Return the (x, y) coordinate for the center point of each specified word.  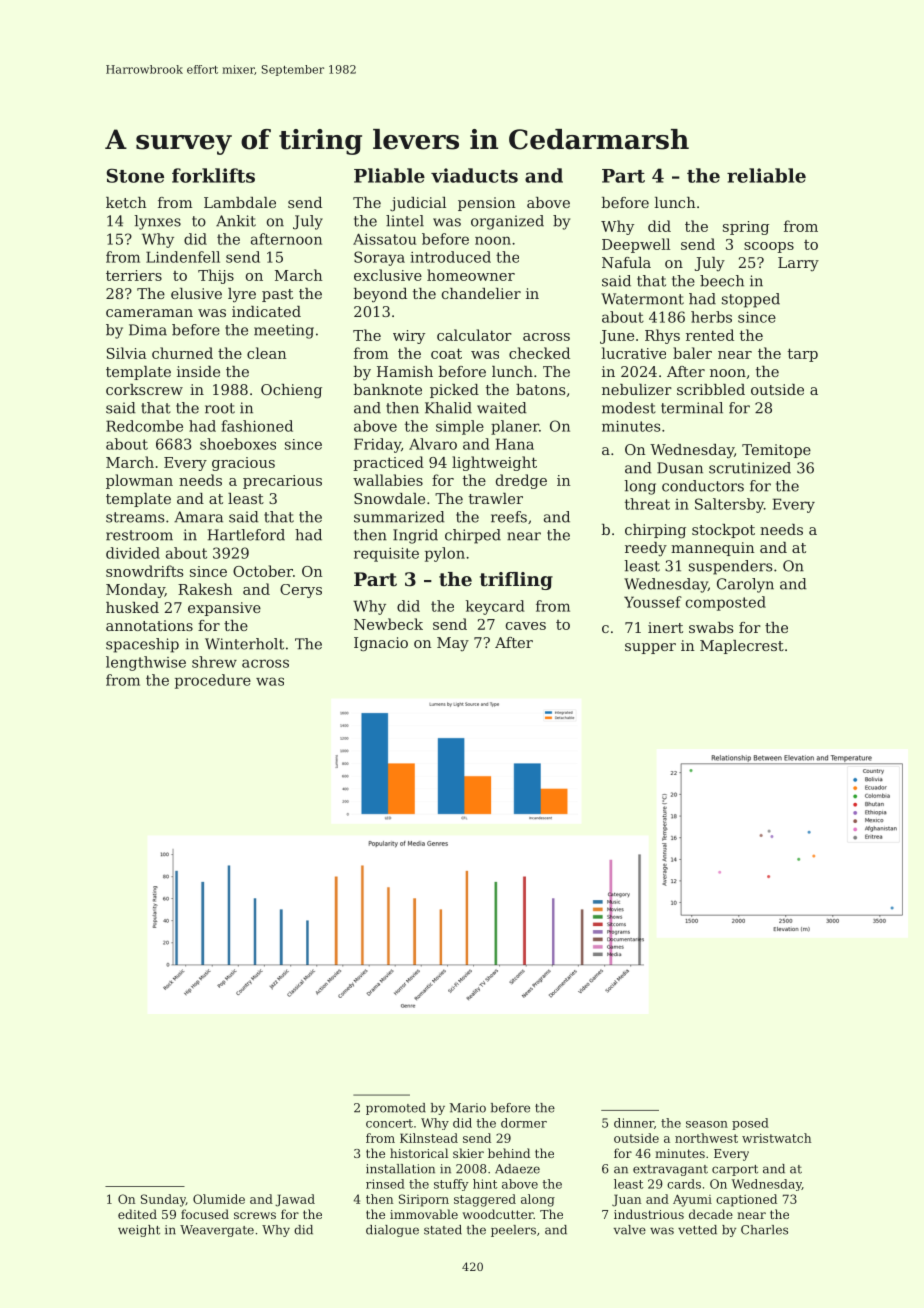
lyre (242, 295)
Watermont (642, 299)
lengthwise (146, 663)
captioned (746, 1200)
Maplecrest (742, 647)
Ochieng (291, 391)
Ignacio (381, 644)
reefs (509, 517)
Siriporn (424, 1200)
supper (650, 648)
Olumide (219, 1199)
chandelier (481, 293)
